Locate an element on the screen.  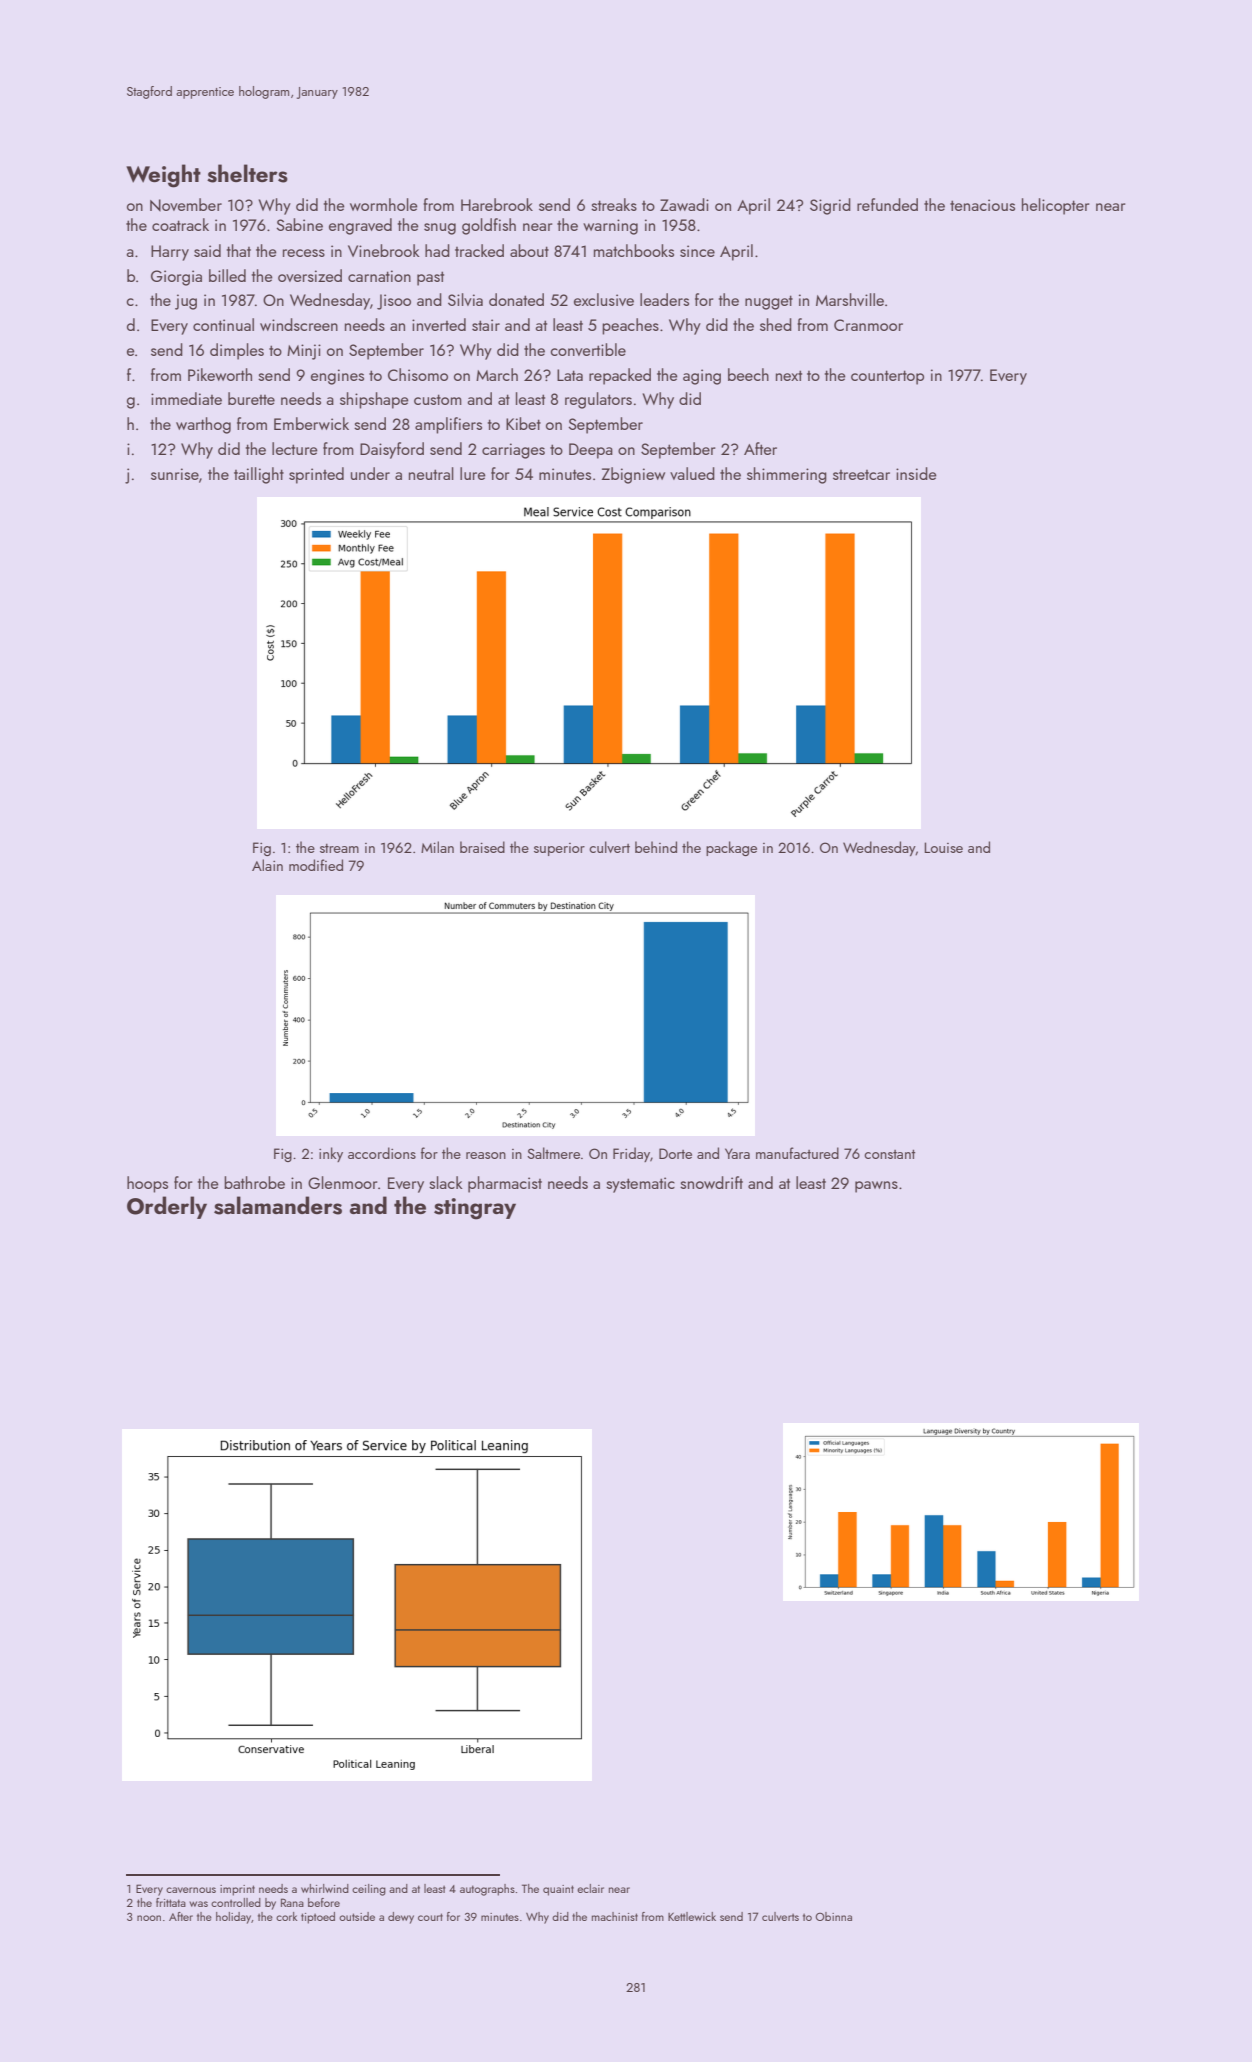
pharmacist is located at coordinates (505, 1184).
